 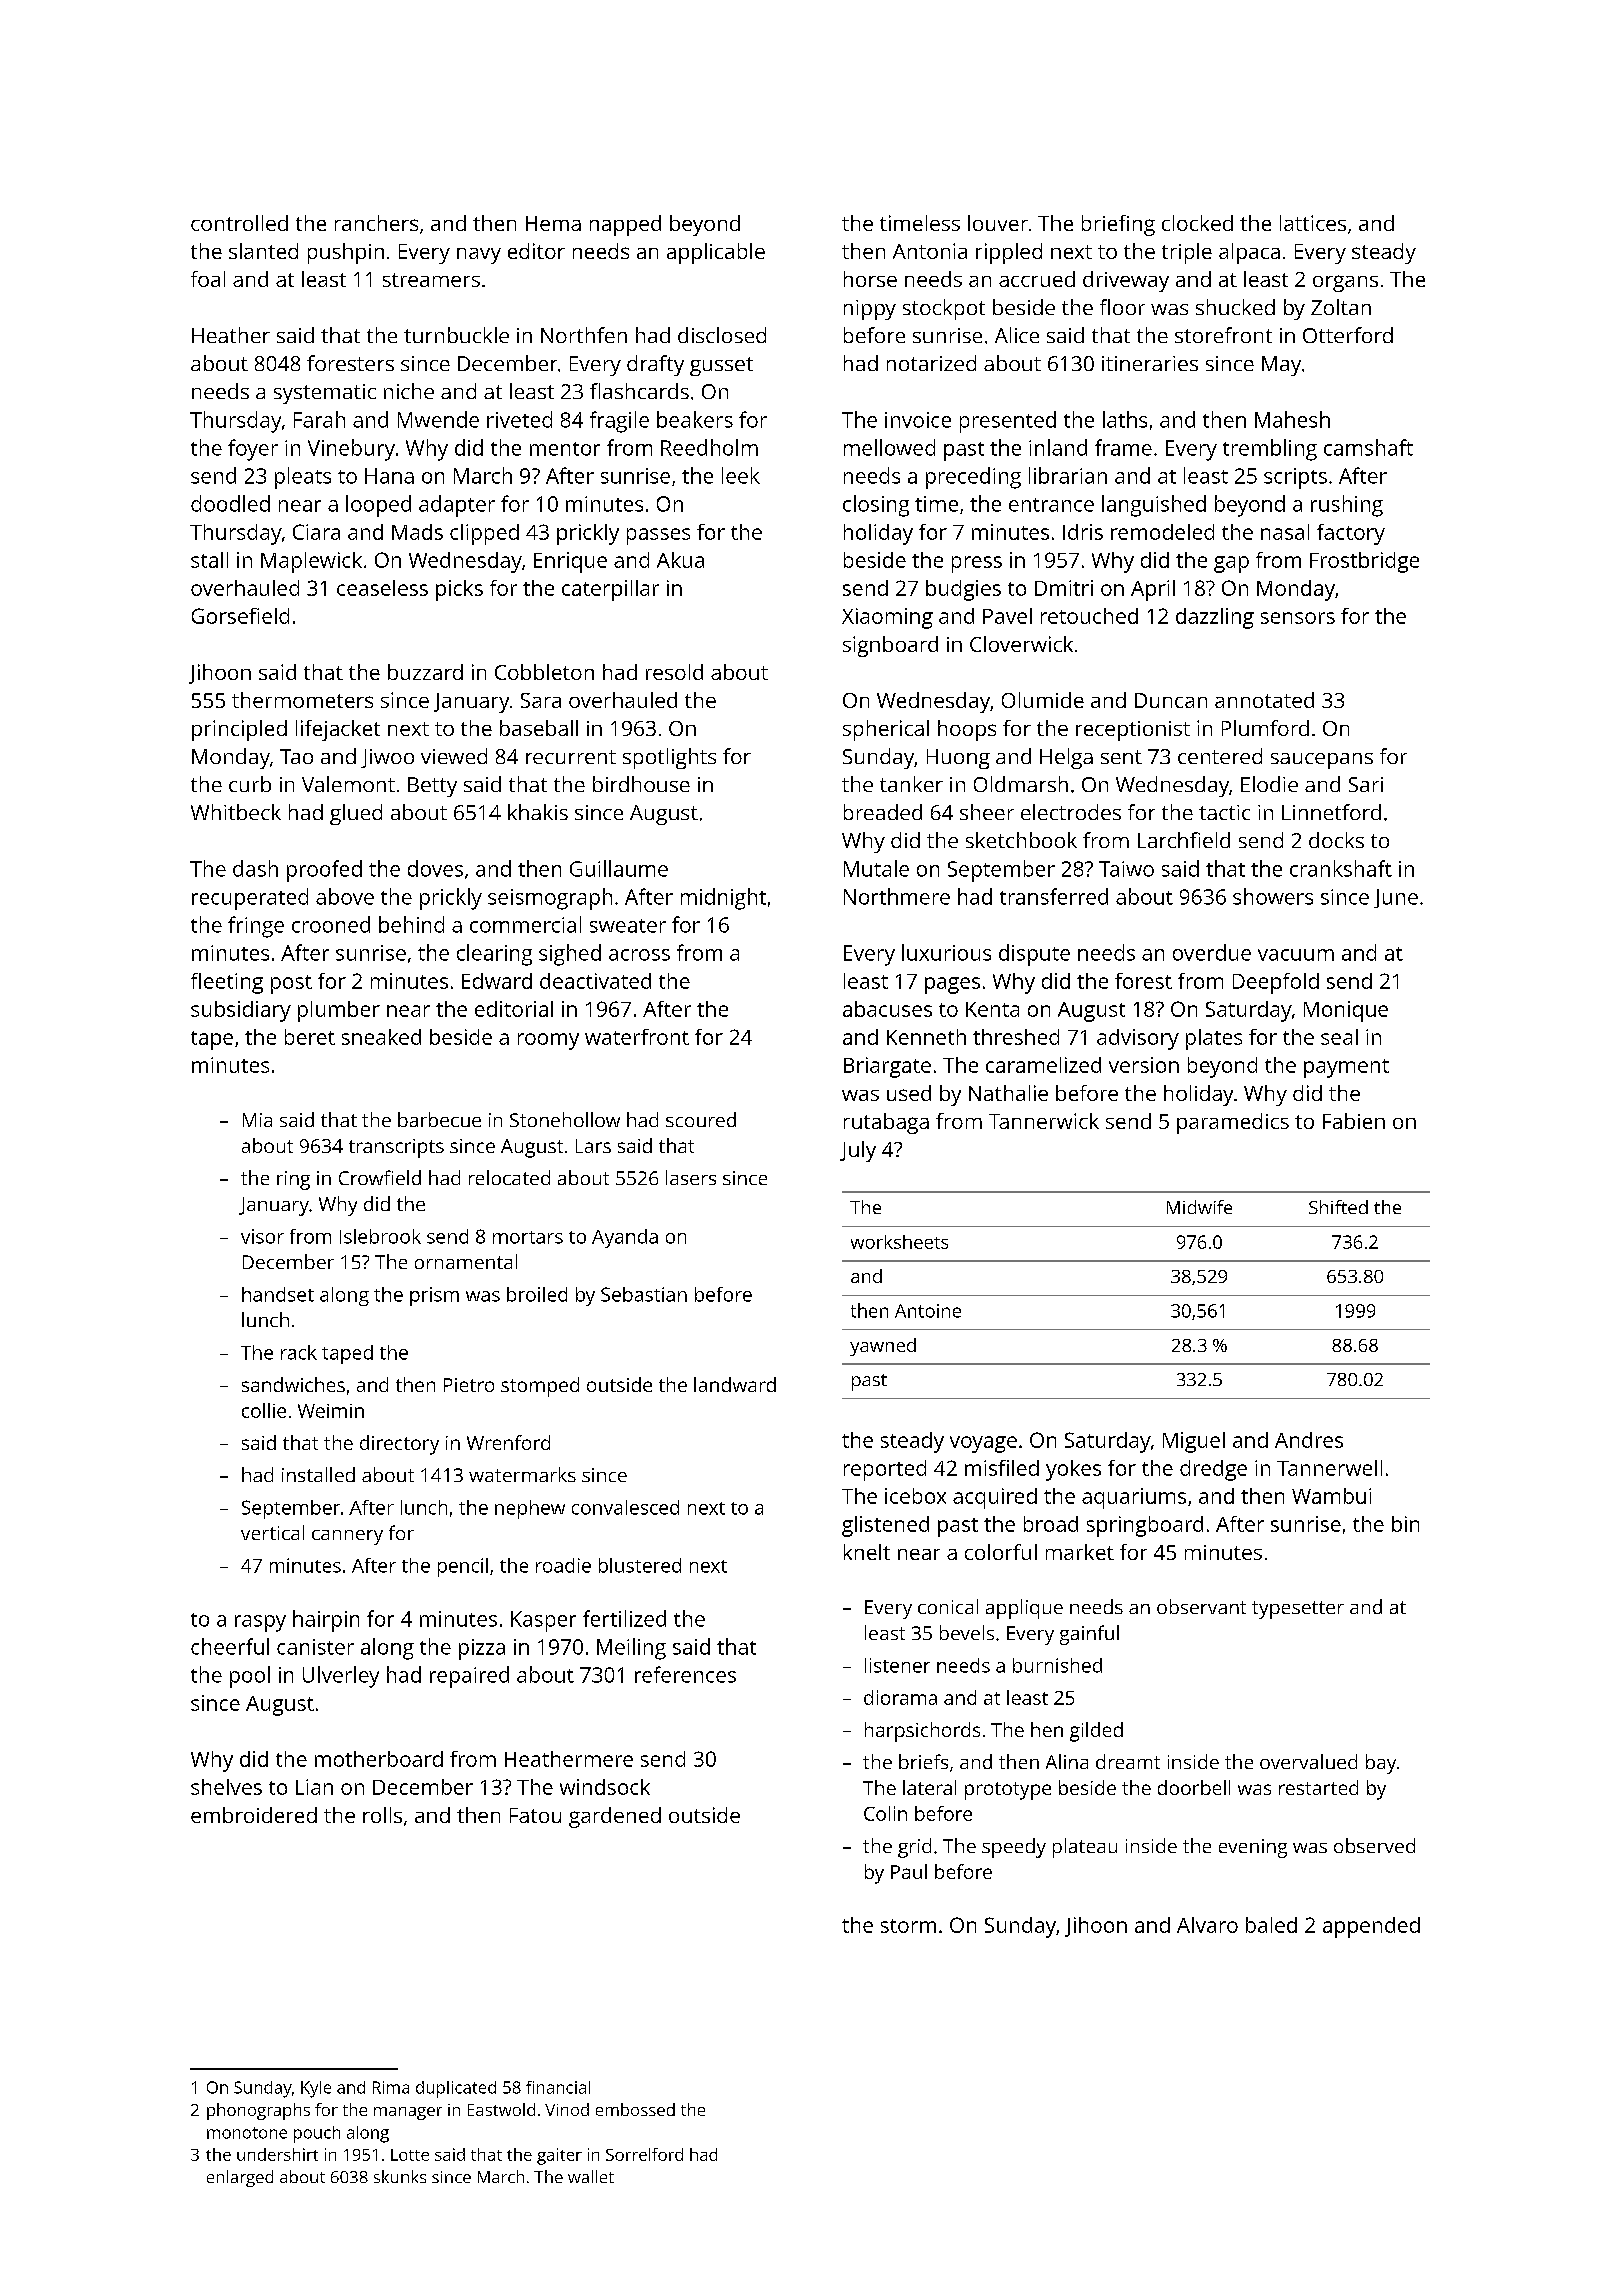 I want to click on Sebastian, so click(x=644, y=1294).
